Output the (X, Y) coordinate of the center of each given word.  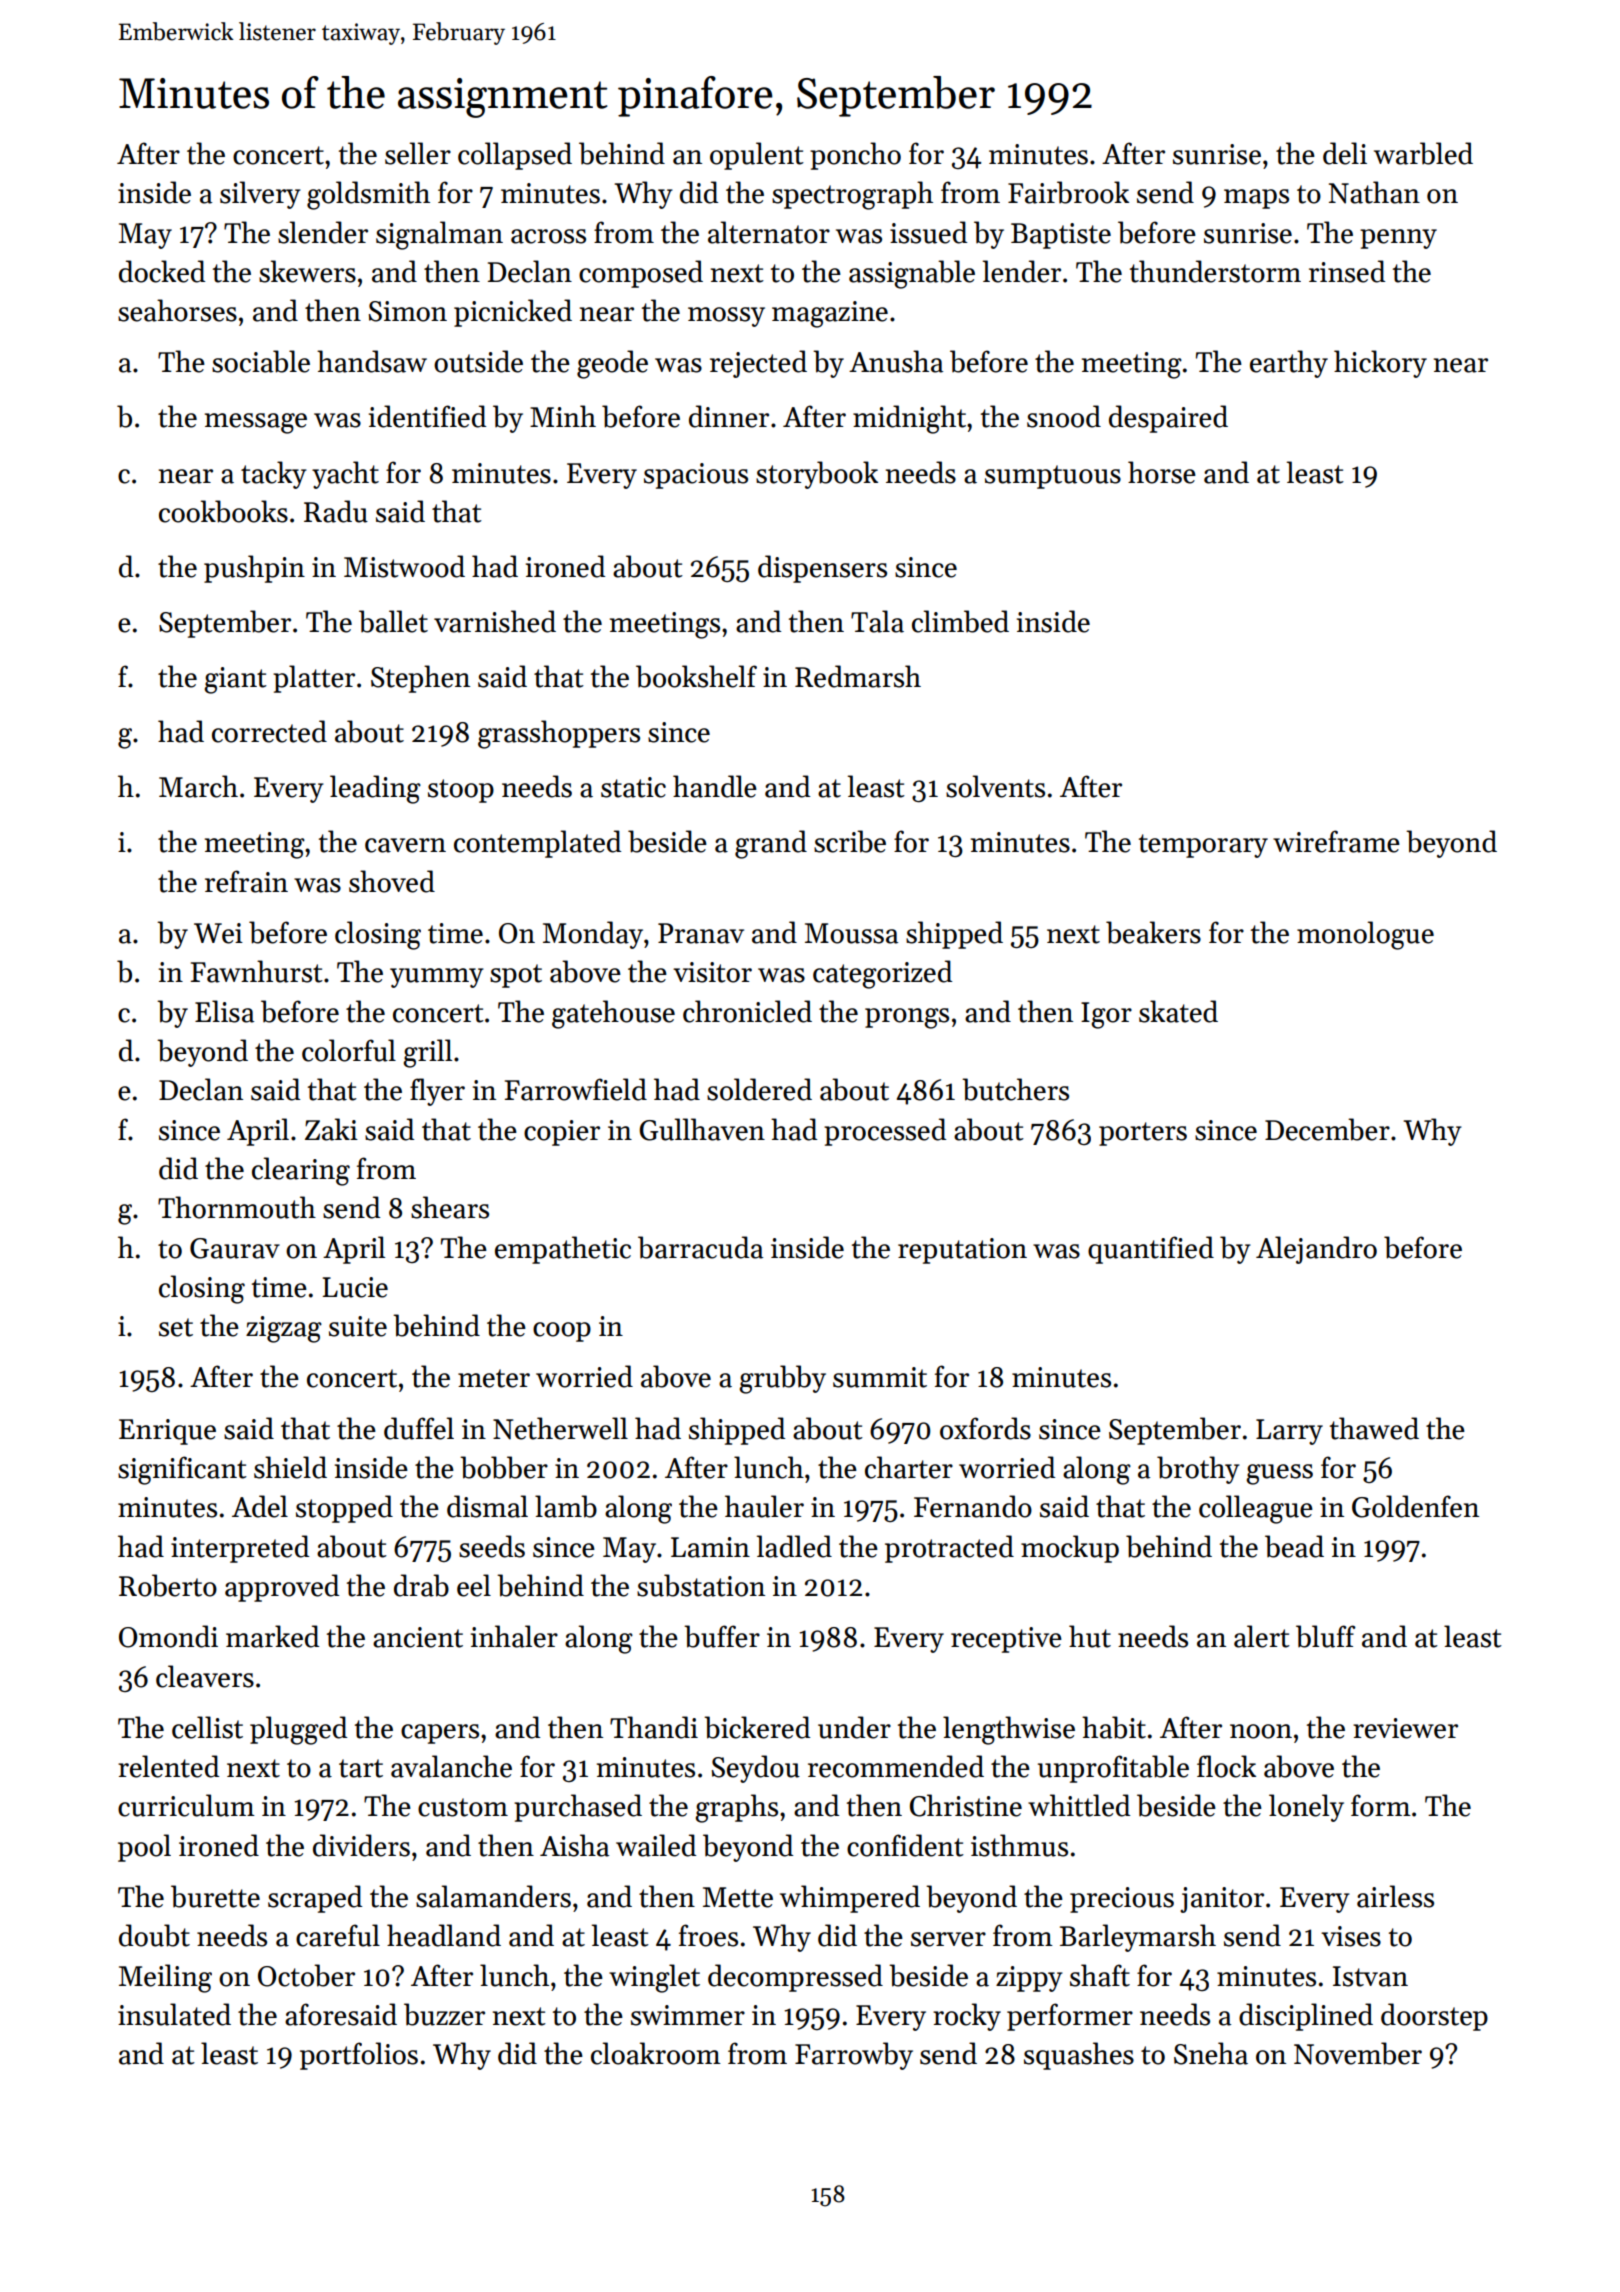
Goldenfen (1415, 1506)
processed (885, 1132)
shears (450, 1207)
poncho (855, 156)
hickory (1380, 364)
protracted (949, 1549)
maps (1256, 199)
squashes (1079, 2056)
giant (235, 680)
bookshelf (696, 676)
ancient (418, 1637)
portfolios (359, 2056)
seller (418, 153)
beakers (1153, 932)
